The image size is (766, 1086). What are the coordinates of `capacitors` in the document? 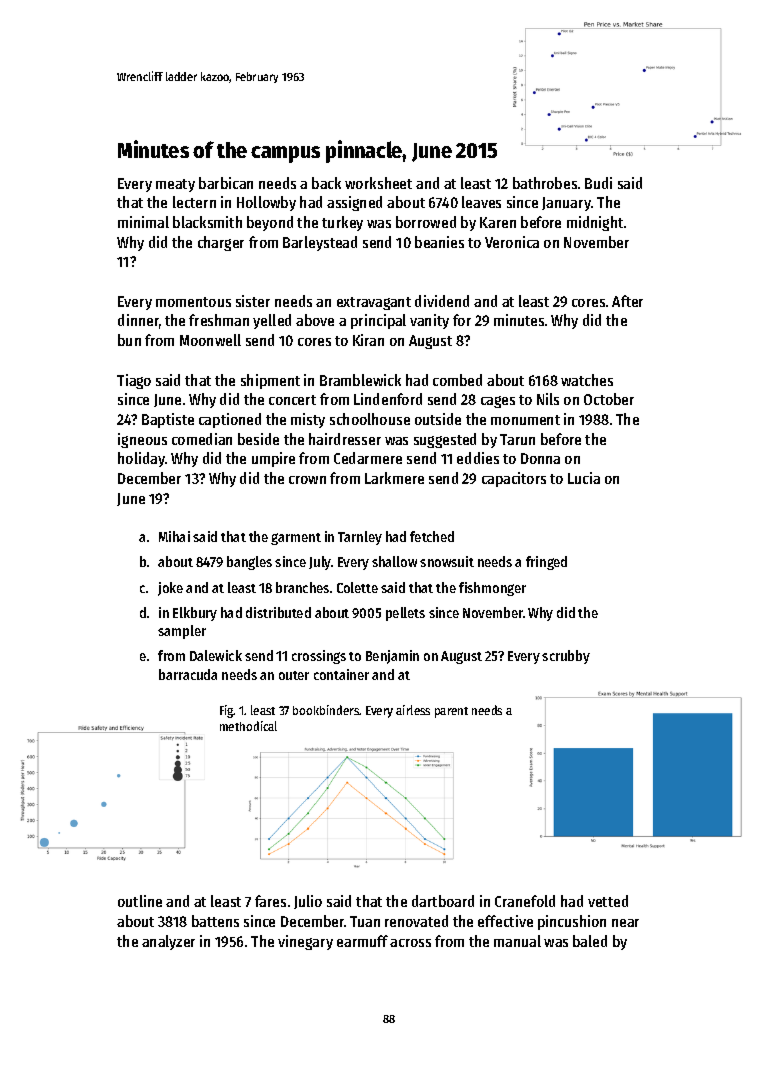 It's located at (514, 479).
